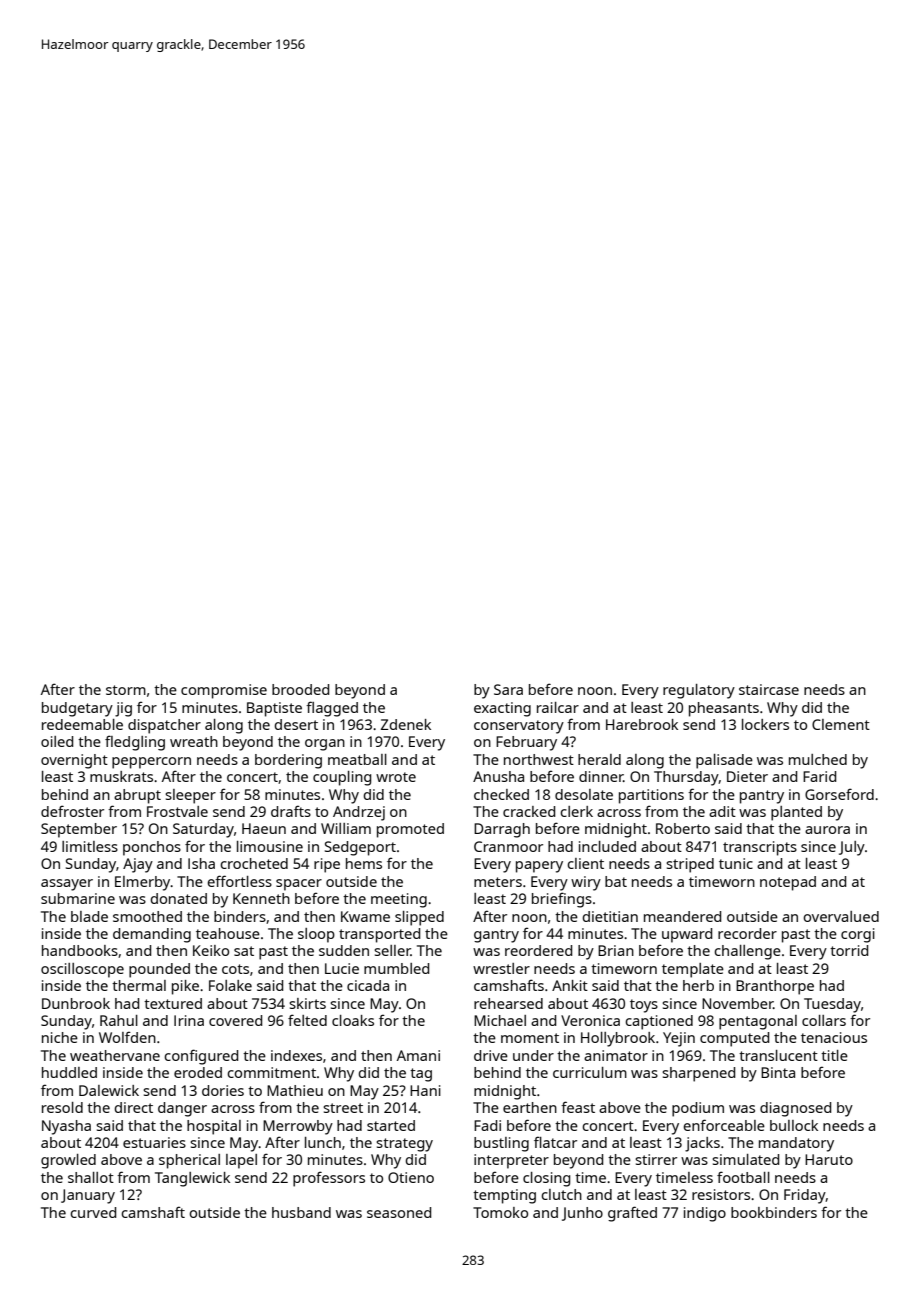  I want to click on Fadi, so click(487, 1125).
